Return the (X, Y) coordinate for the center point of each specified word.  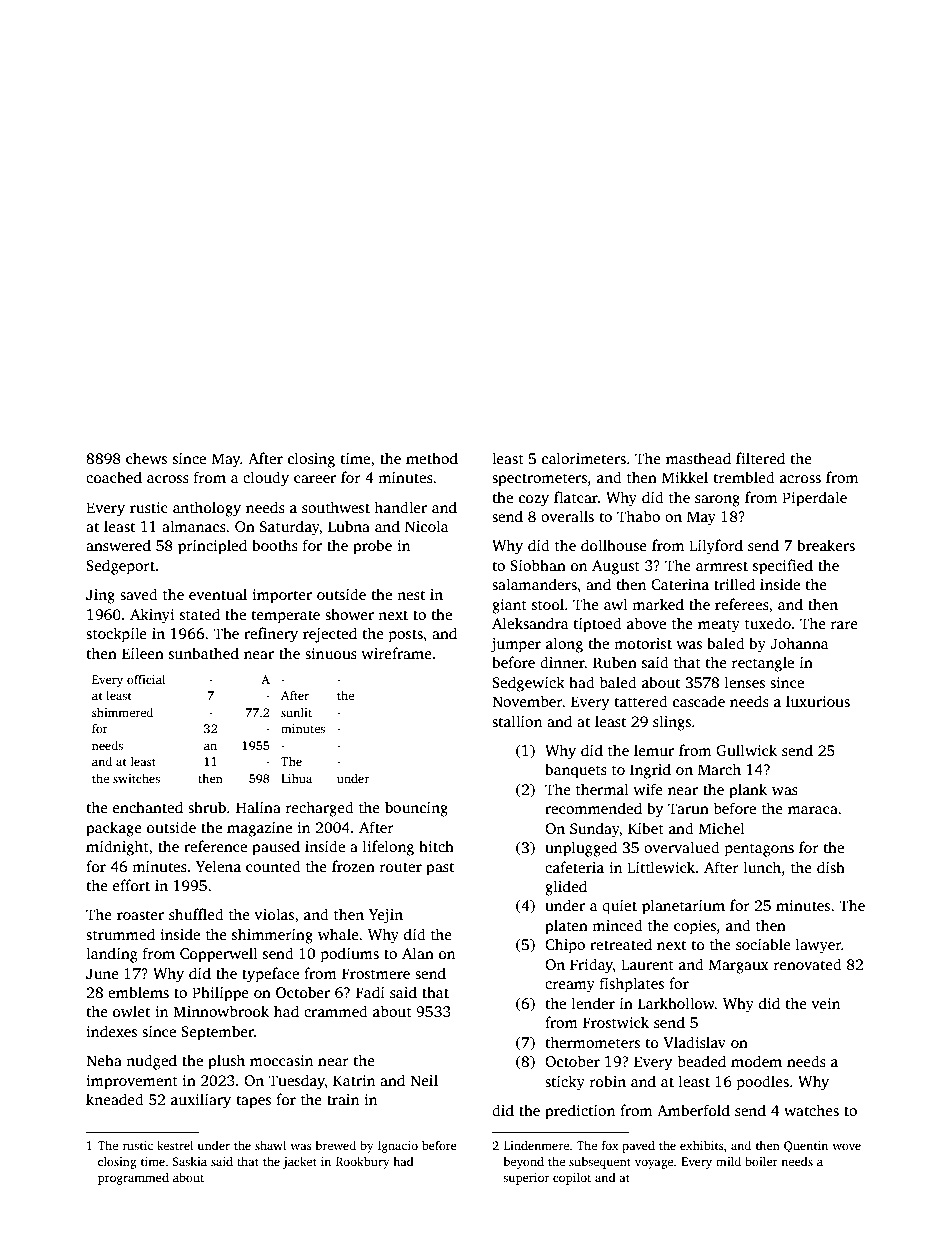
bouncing (416, 809)
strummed (120, 934)
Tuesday (297, 1082)
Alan (418, 953)
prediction (580, 1112)
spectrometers (539, 480)
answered (118, 545)
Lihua (296, 778)
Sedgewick (528, 684)
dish (831, 867)
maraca (813, 810)
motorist (643, 643)
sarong (717, 501)
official (146, 679)
